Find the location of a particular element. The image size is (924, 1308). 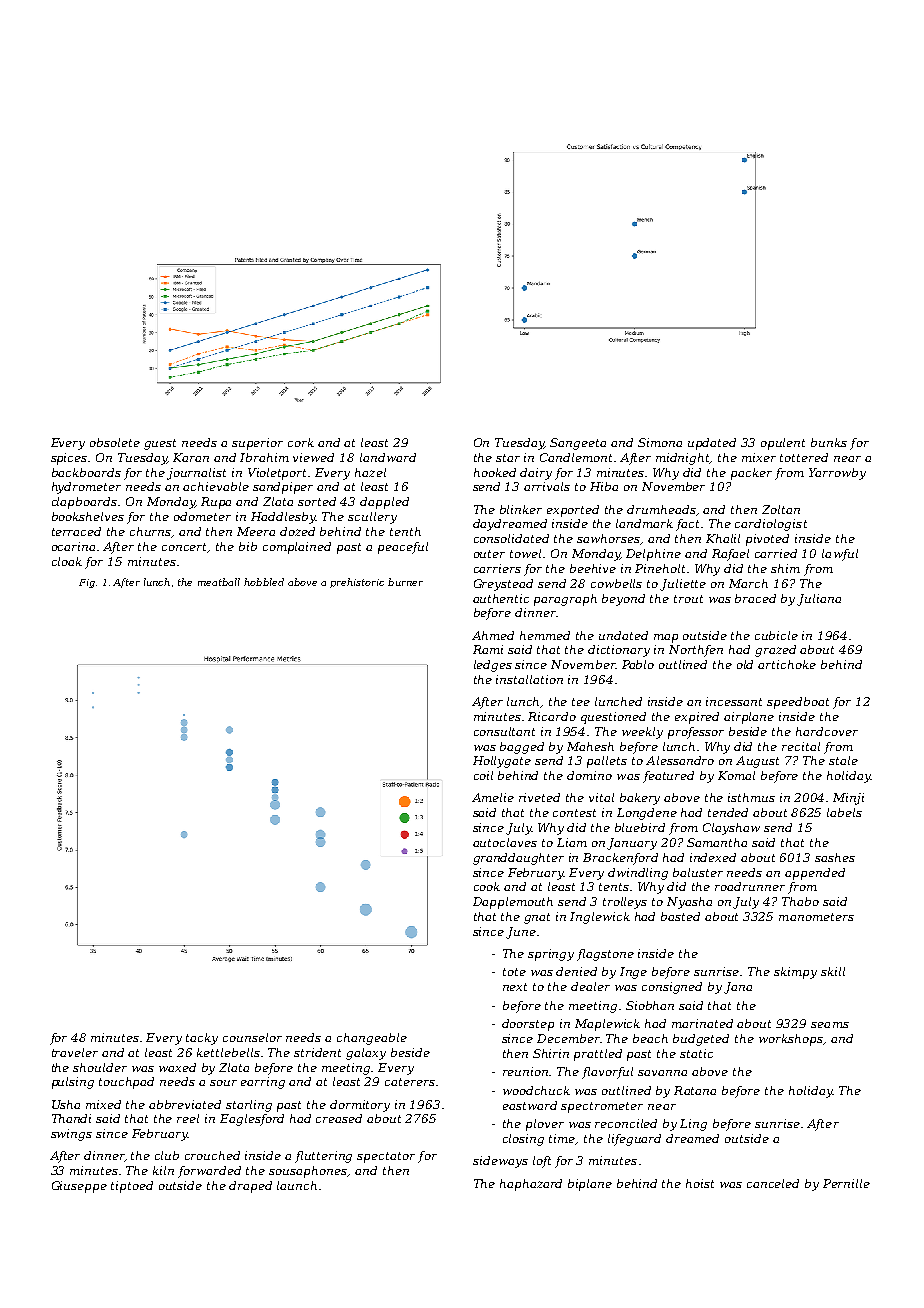

cowbells is located at coordinates (616, 583).
